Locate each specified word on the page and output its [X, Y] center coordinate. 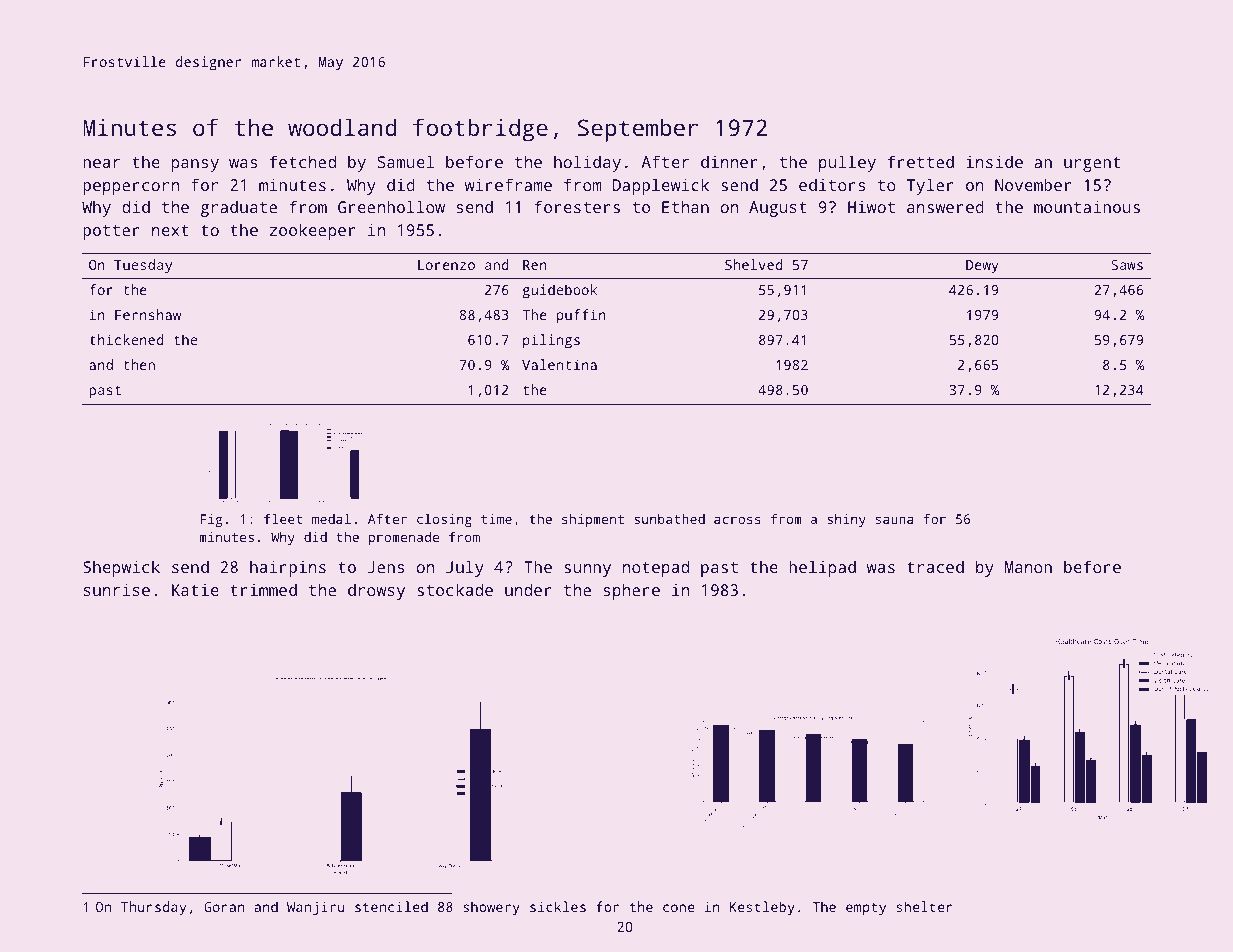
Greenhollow [391, 206]
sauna [894, 520]
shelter [924, 906]
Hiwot [871, 207]
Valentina [559, 364]
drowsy [376, 591]
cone [679, 908]
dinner [729, 161]
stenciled [391, 906]
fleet [283, 519]
